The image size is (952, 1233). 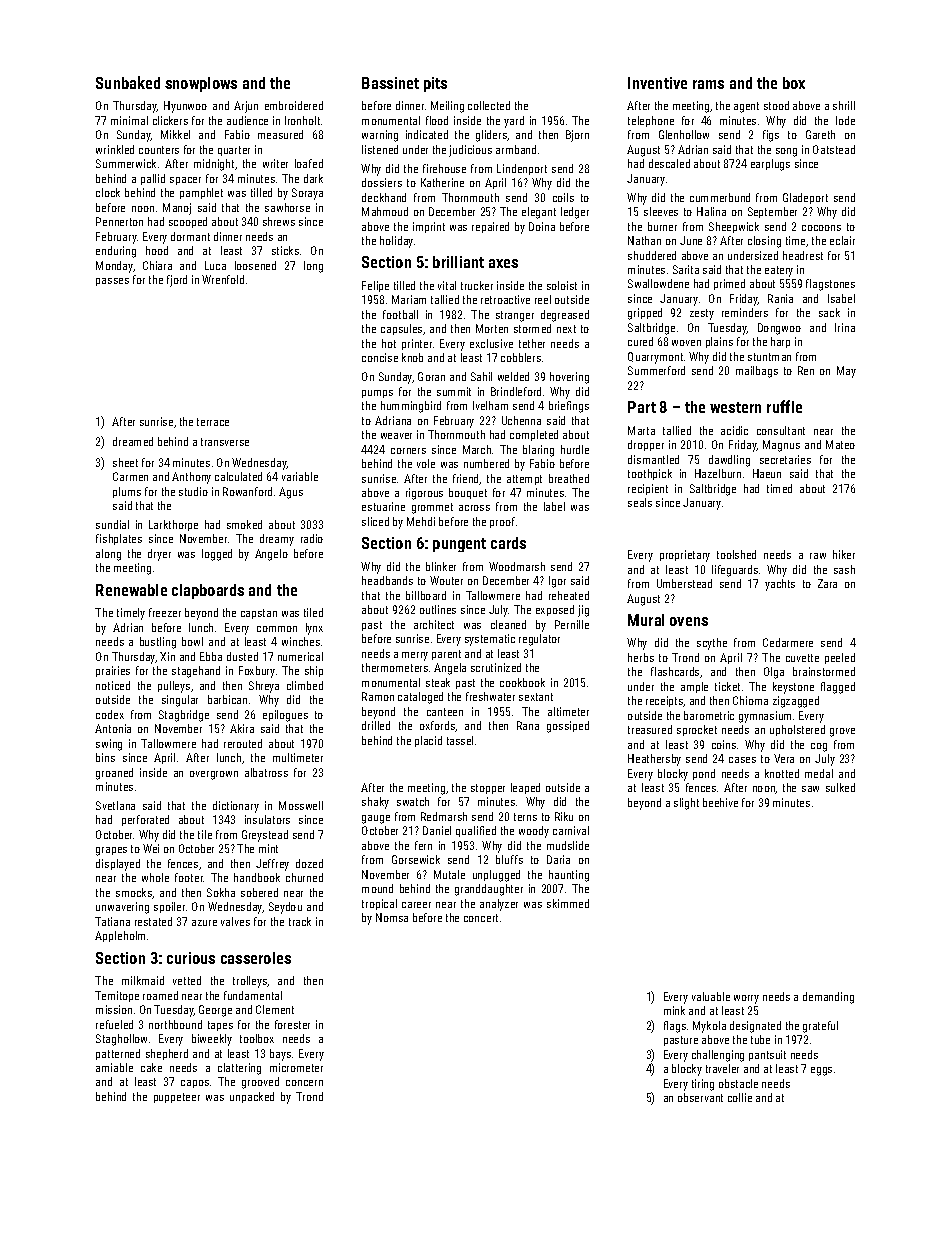 What do you see at coordinates (642, 407) in the screenshot?
I see `Part` at bounding box center [642, 407].
